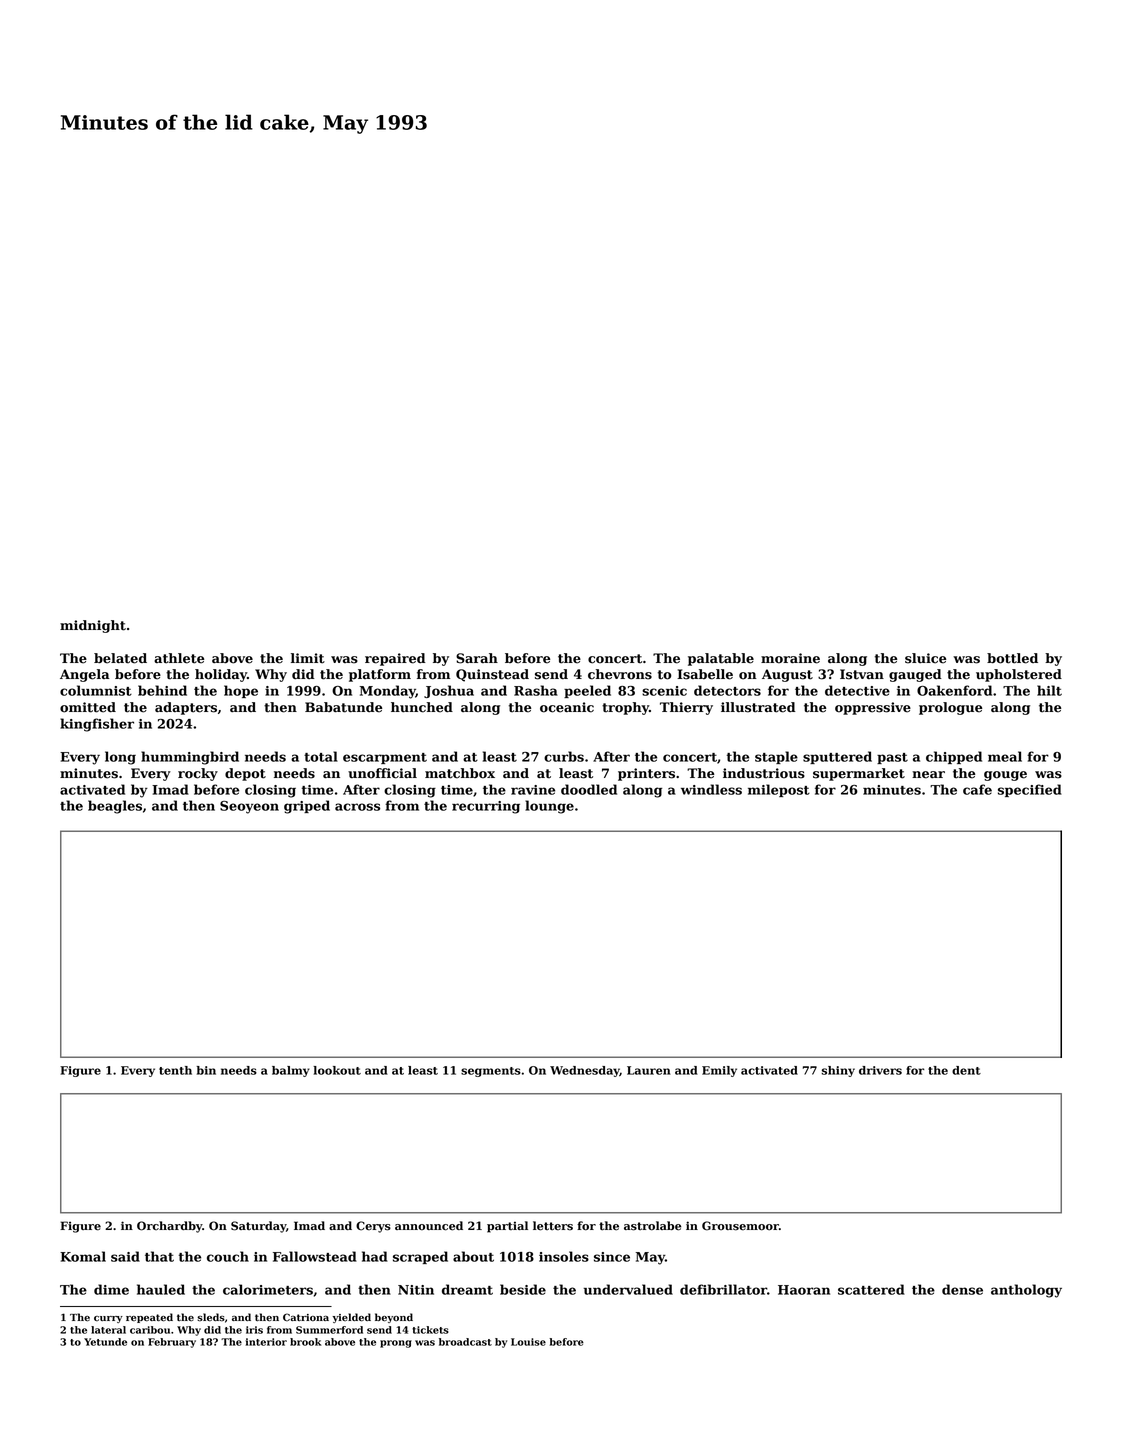 This image has width=1122, height=1453. What do you see at coordinates (873, 708) in the image?
I see `oppressive` at bounding box center [873, 708].
